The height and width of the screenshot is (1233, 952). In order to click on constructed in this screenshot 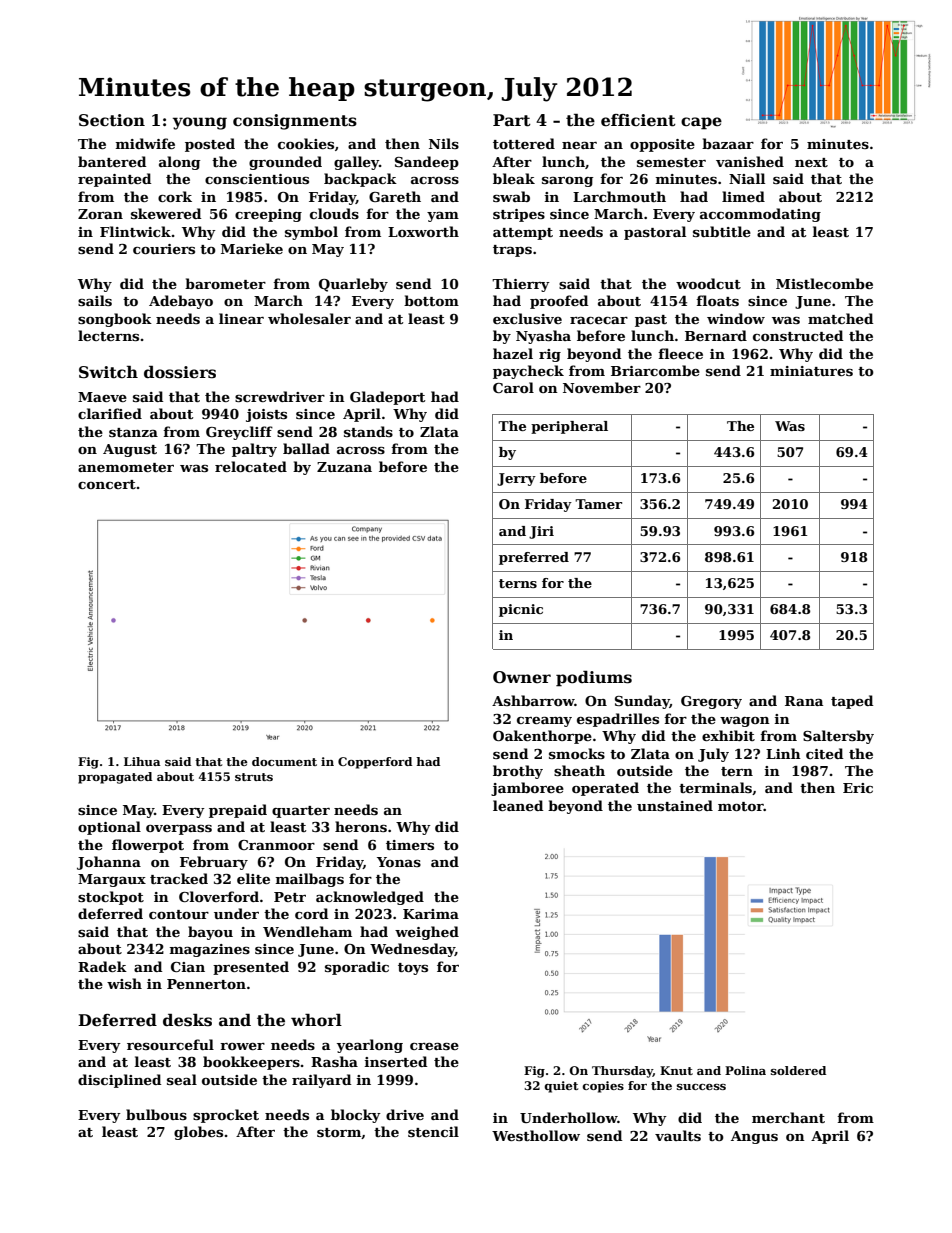, I will do `click(798, 335)`.
